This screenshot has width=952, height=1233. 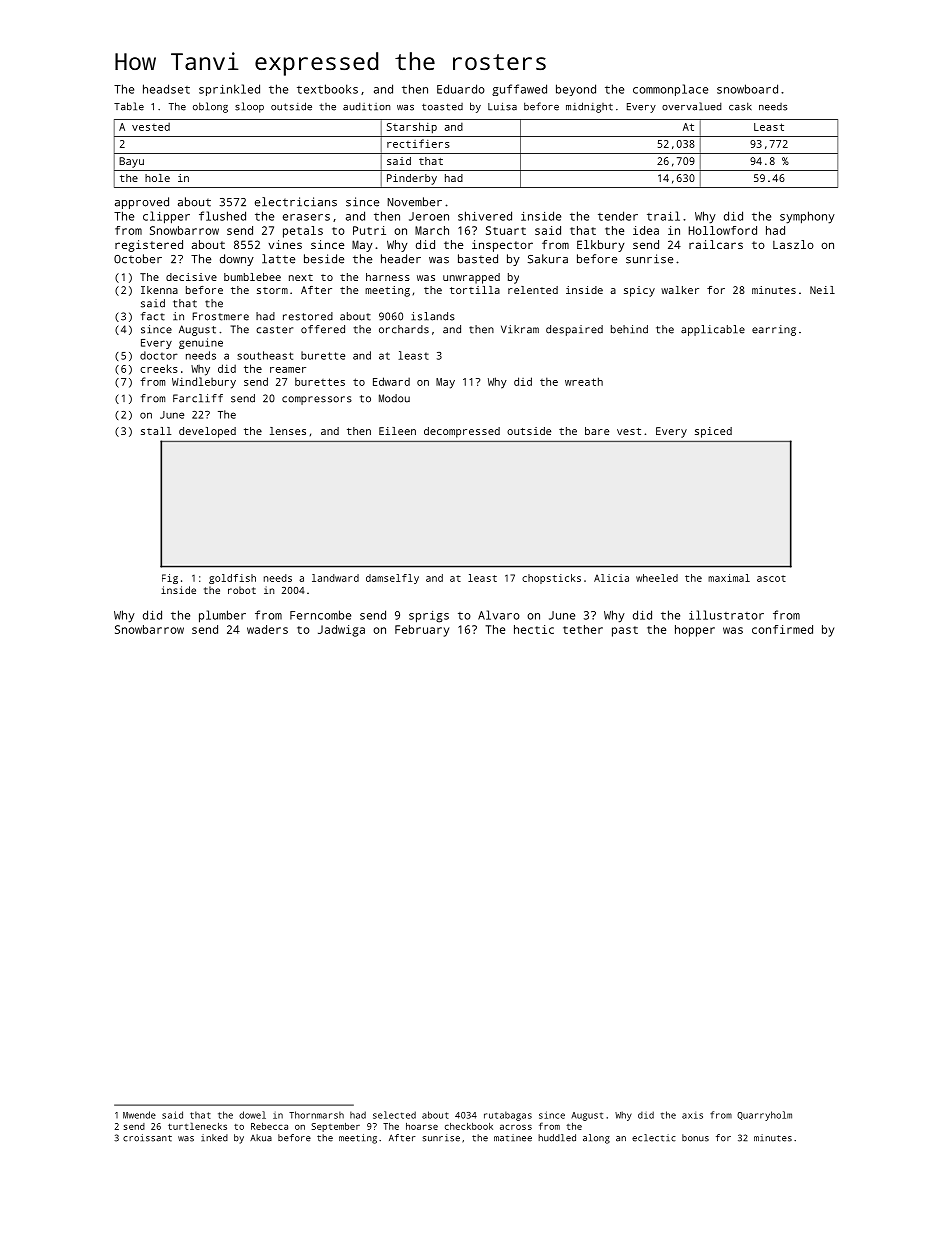 What do you see at coordinates (267, 629) in the screenshot?
I see `waders` at bounding box center [267, 629].
